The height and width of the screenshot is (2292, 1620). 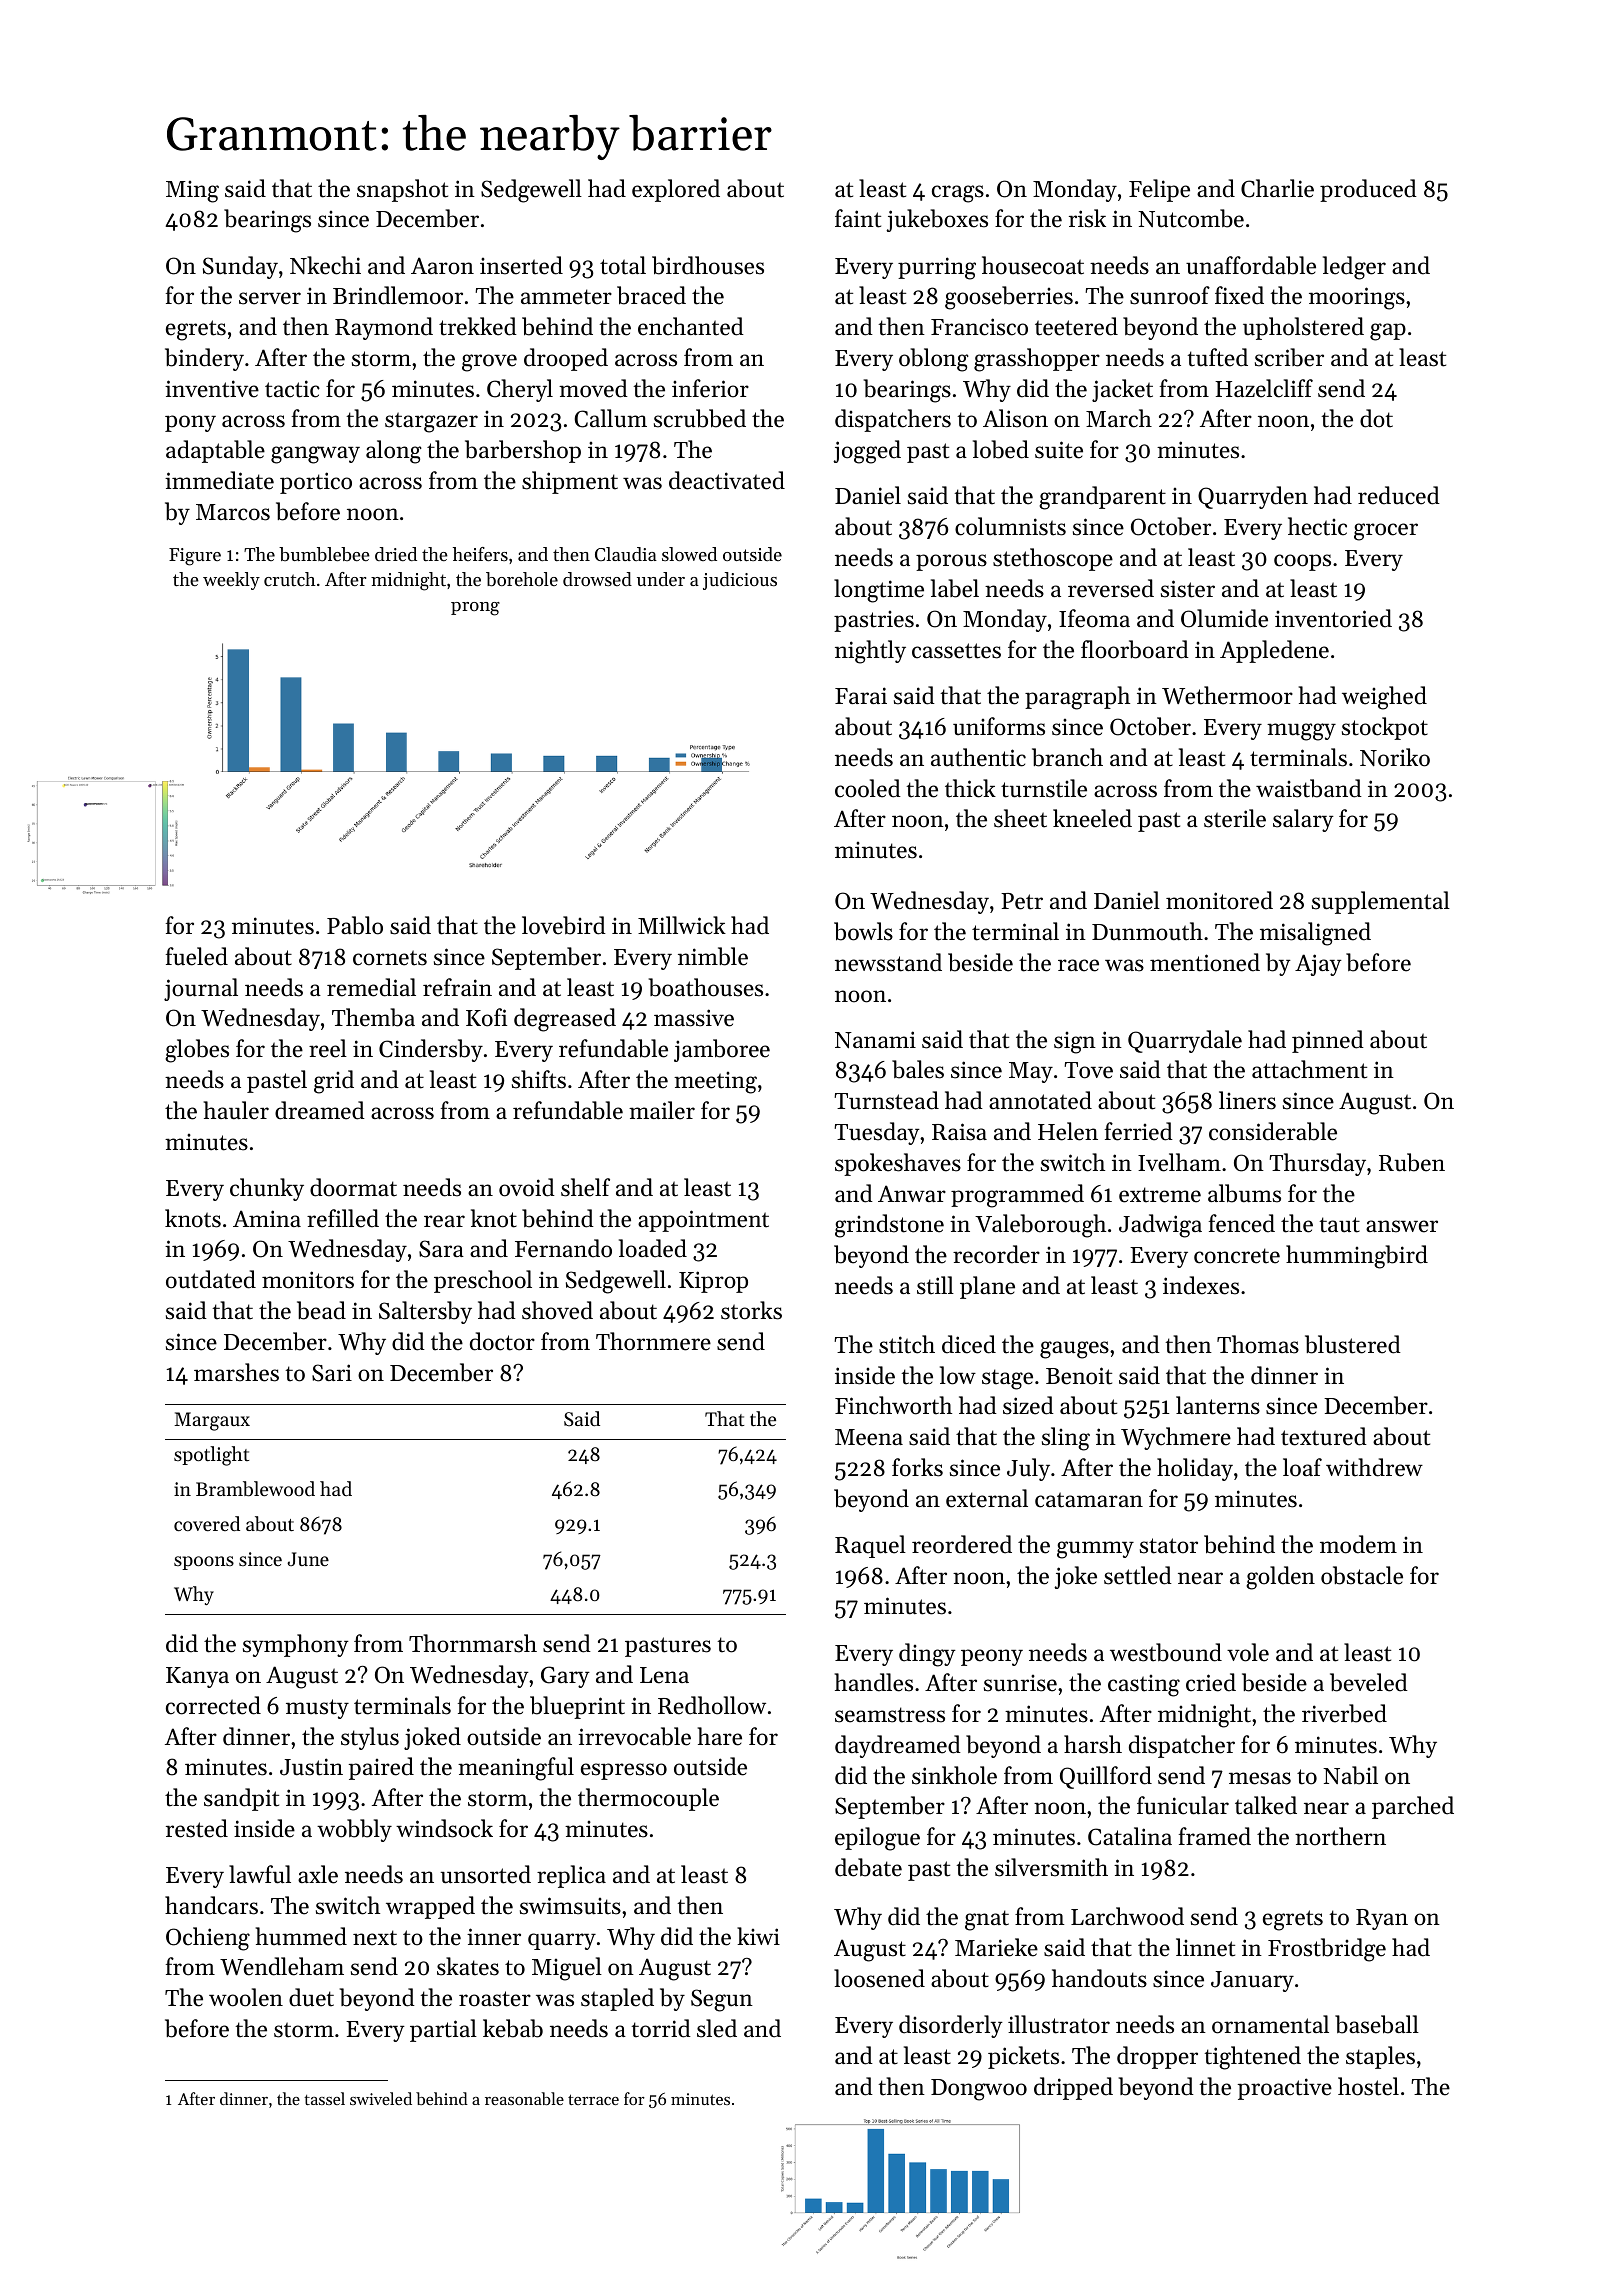 I want to click on grandparent, so click(x=1102, y=498).
